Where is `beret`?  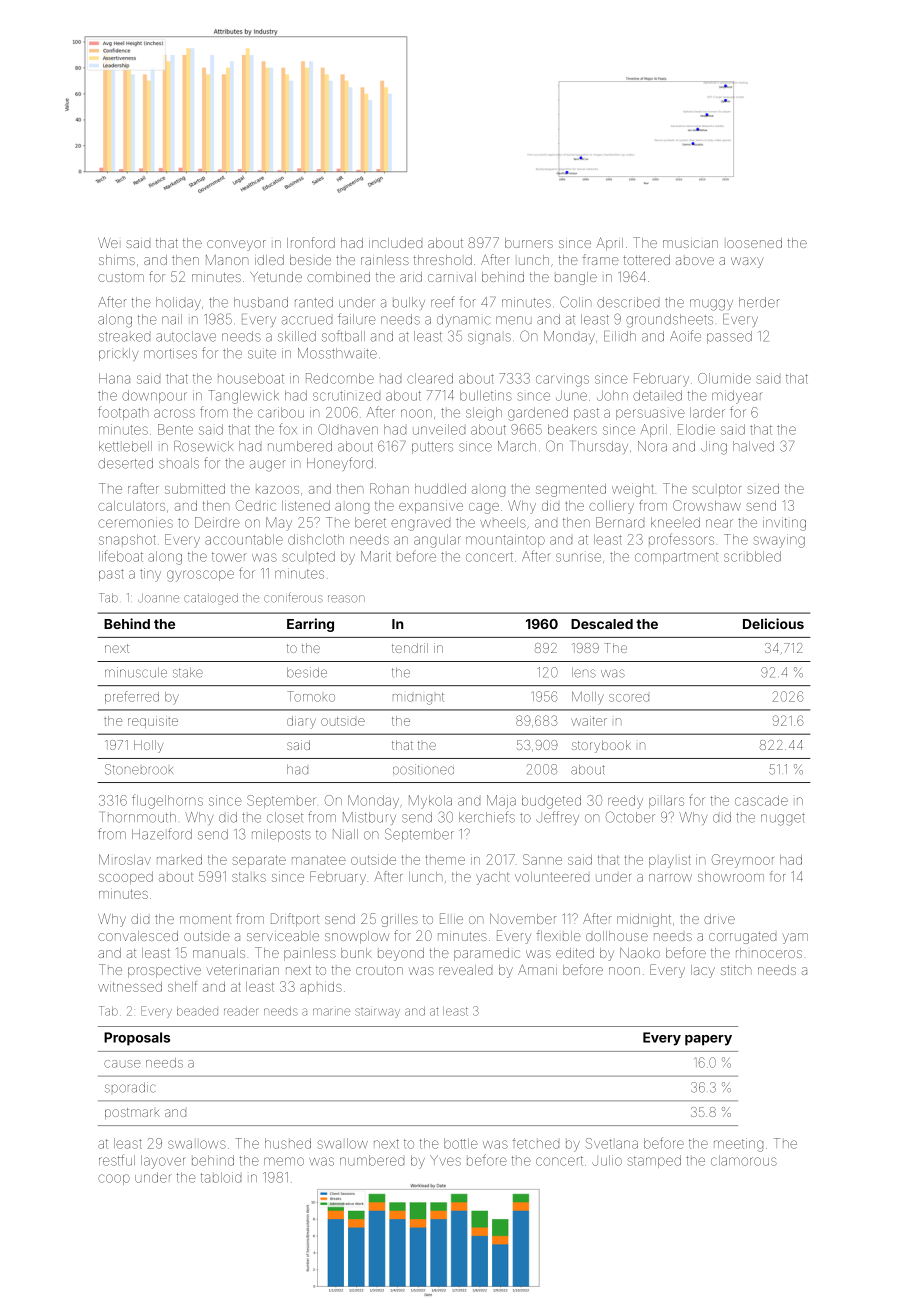
beret is located at coordinates (370, 522).
